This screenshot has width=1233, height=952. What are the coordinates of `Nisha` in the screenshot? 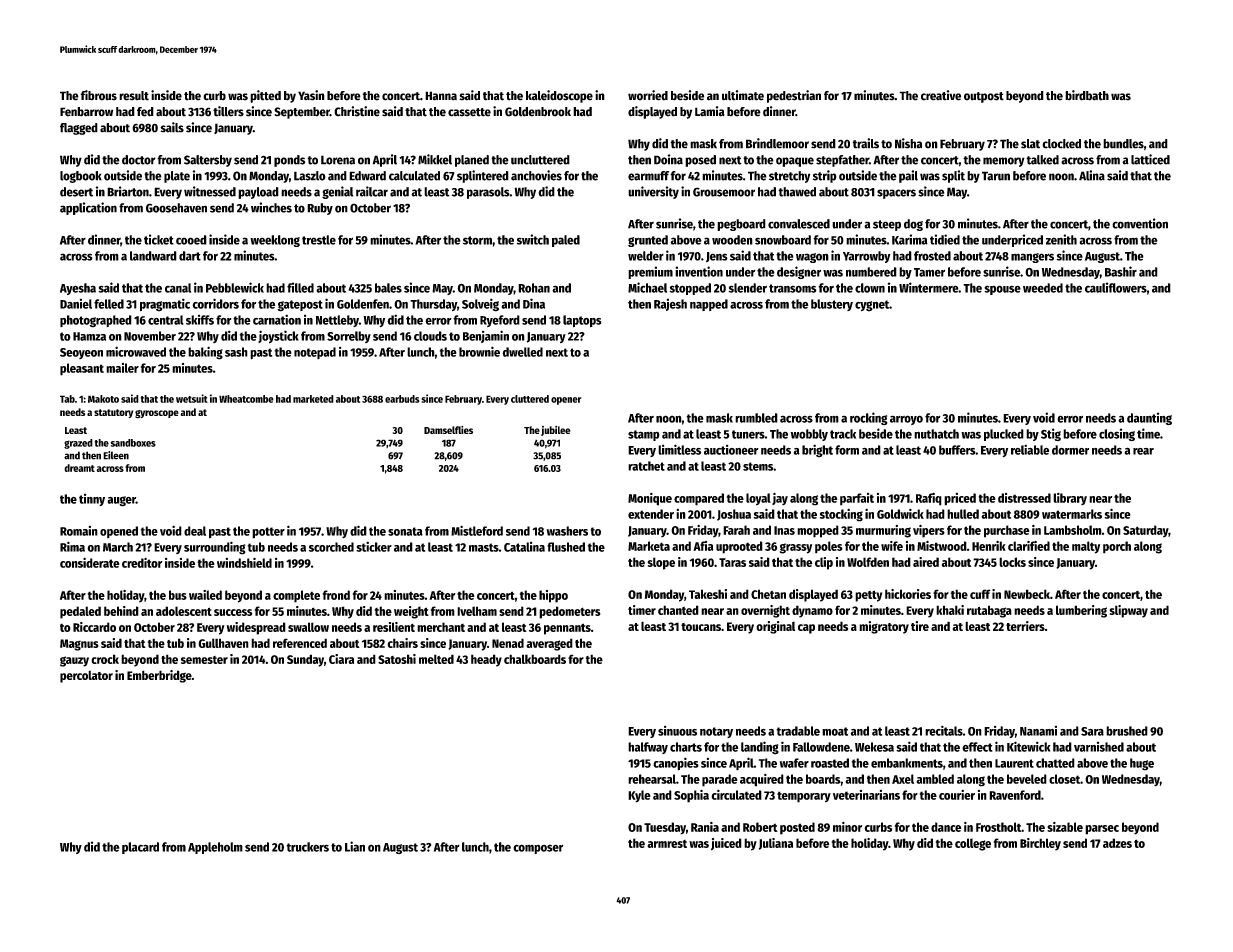 It's located at (908, 143).
